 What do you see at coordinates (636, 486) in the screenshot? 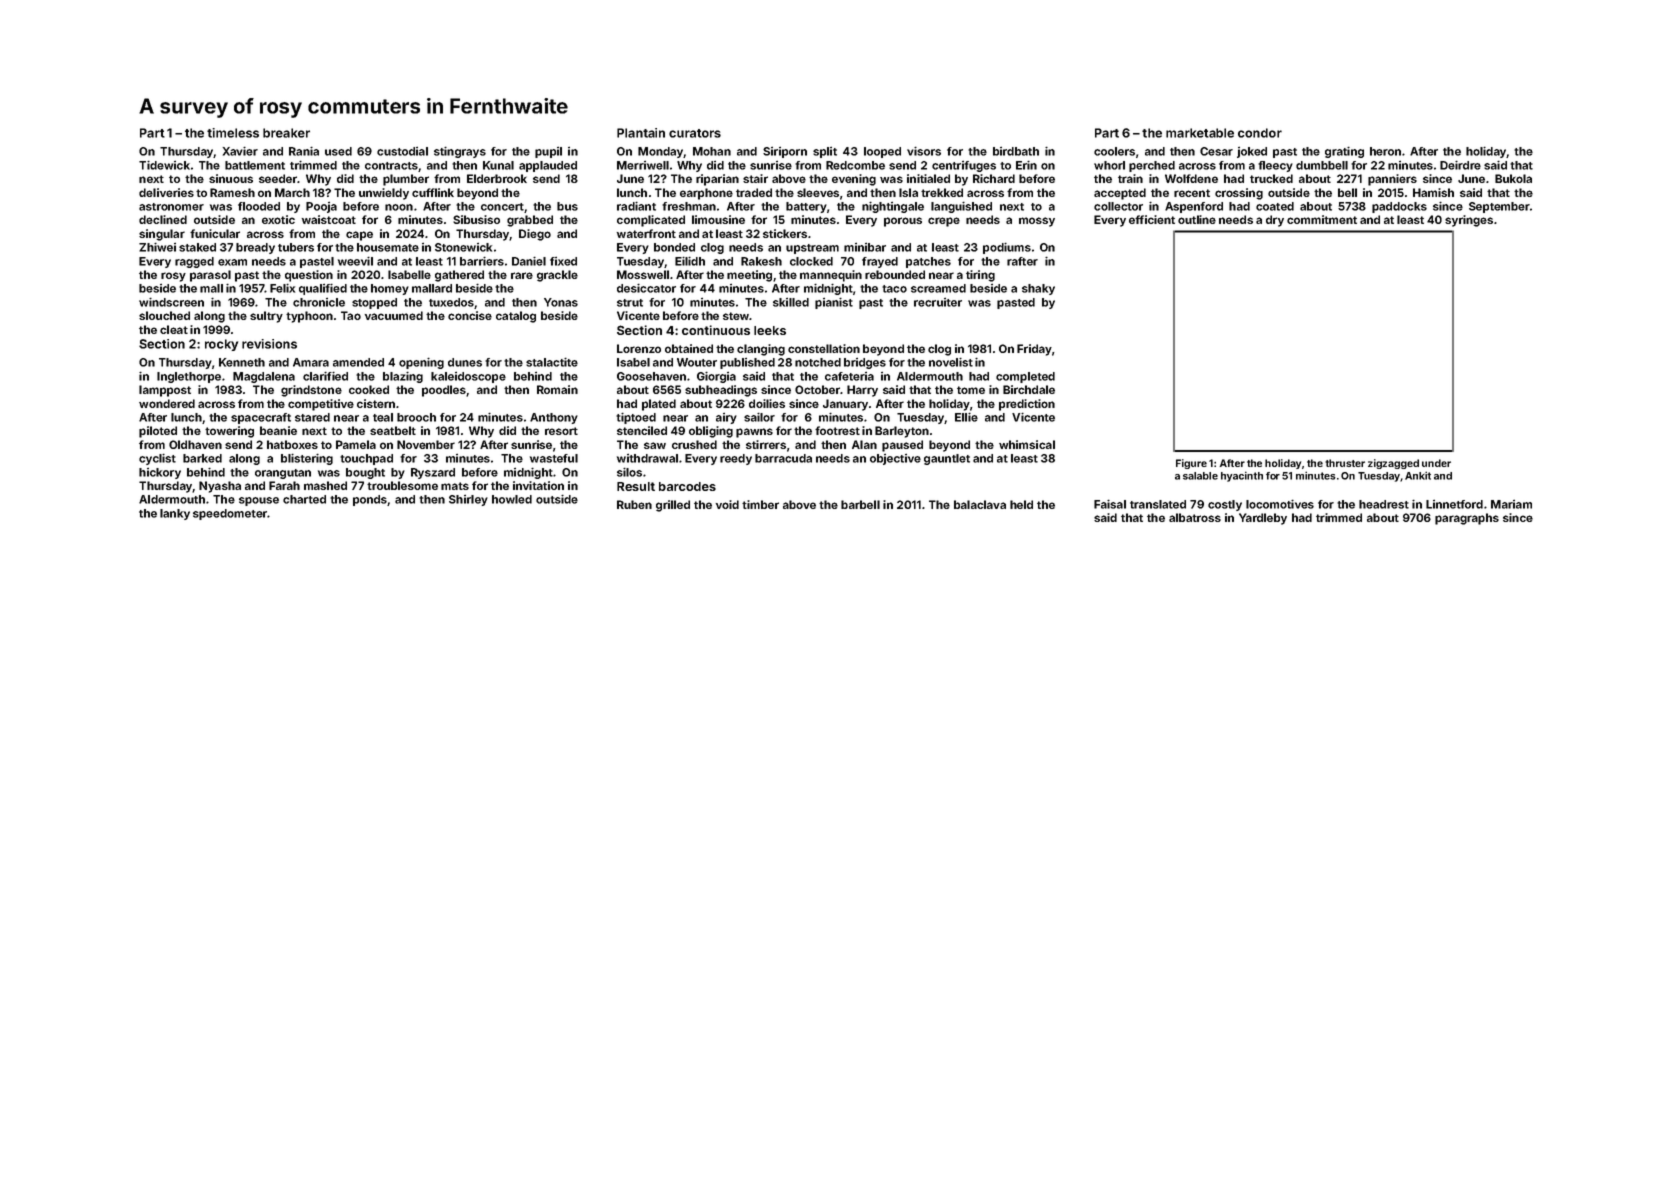
I see `Result` at bounding box center [636, 486].
